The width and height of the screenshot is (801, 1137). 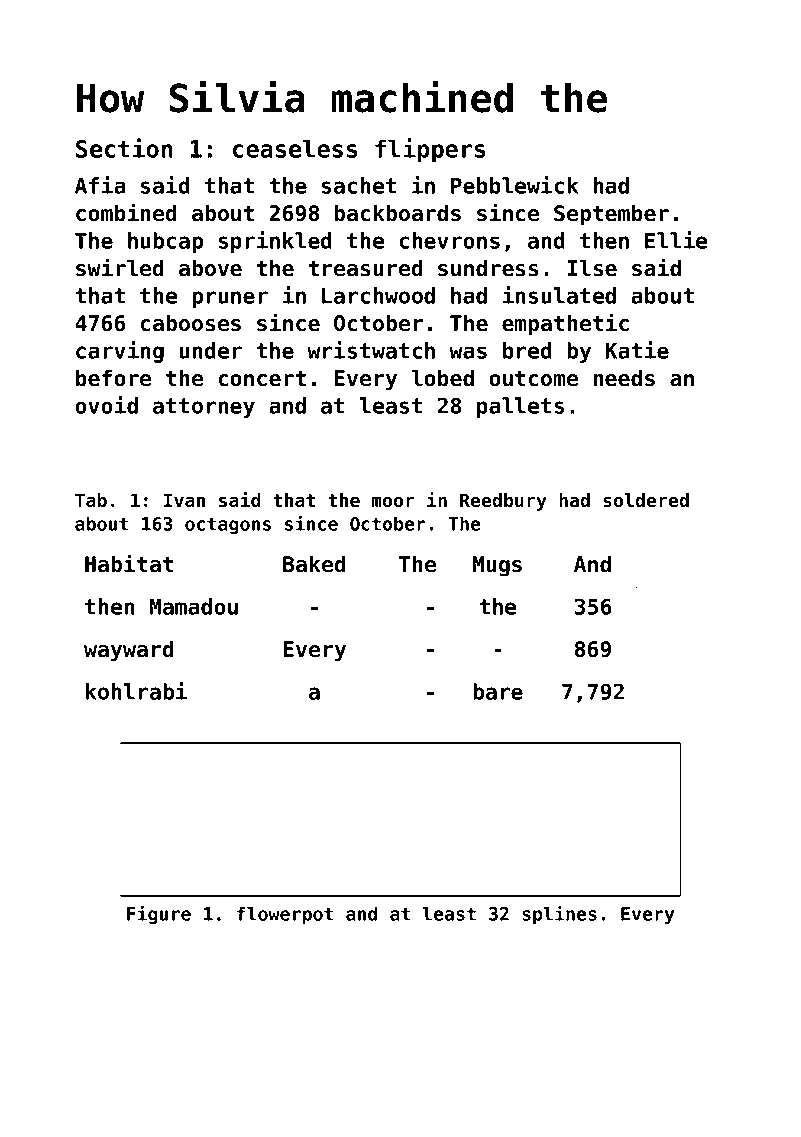 I want to click on Habitat, so click(x=129, y=563).
